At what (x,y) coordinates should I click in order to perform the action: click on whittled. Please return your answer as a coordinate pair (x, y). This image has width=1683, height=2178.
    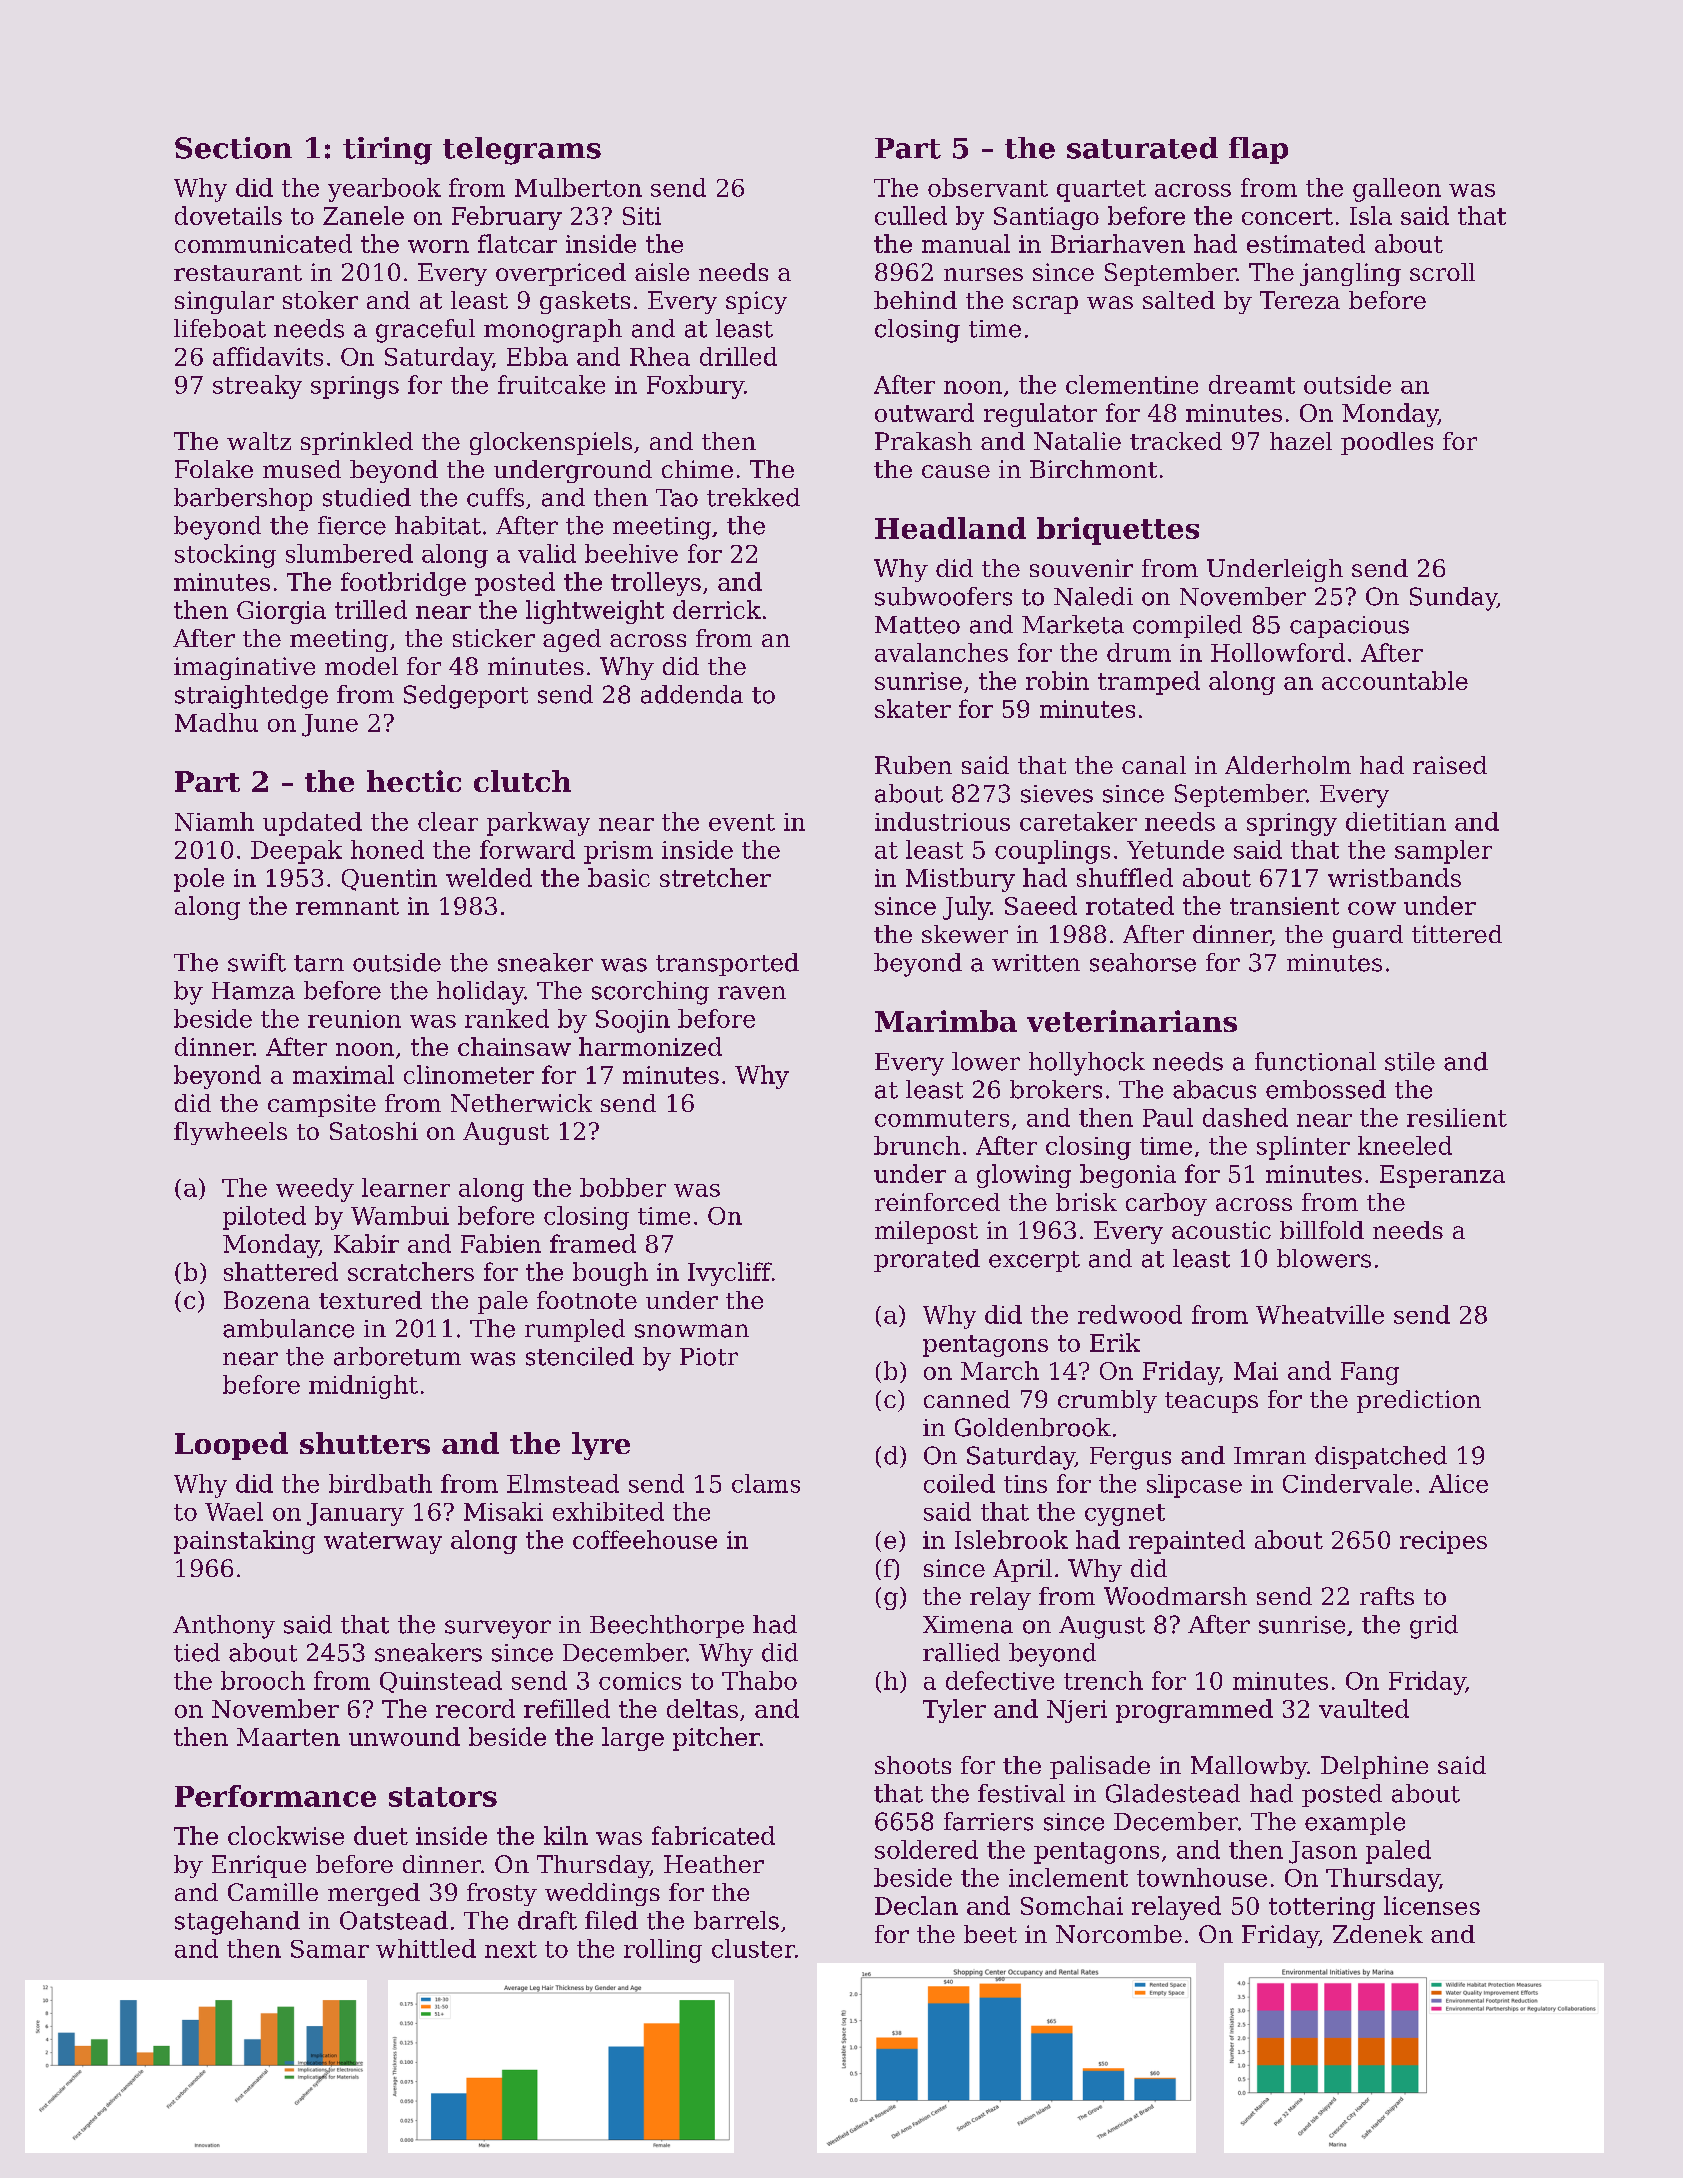
    Looking at the image, I should click on (426, 1948).
